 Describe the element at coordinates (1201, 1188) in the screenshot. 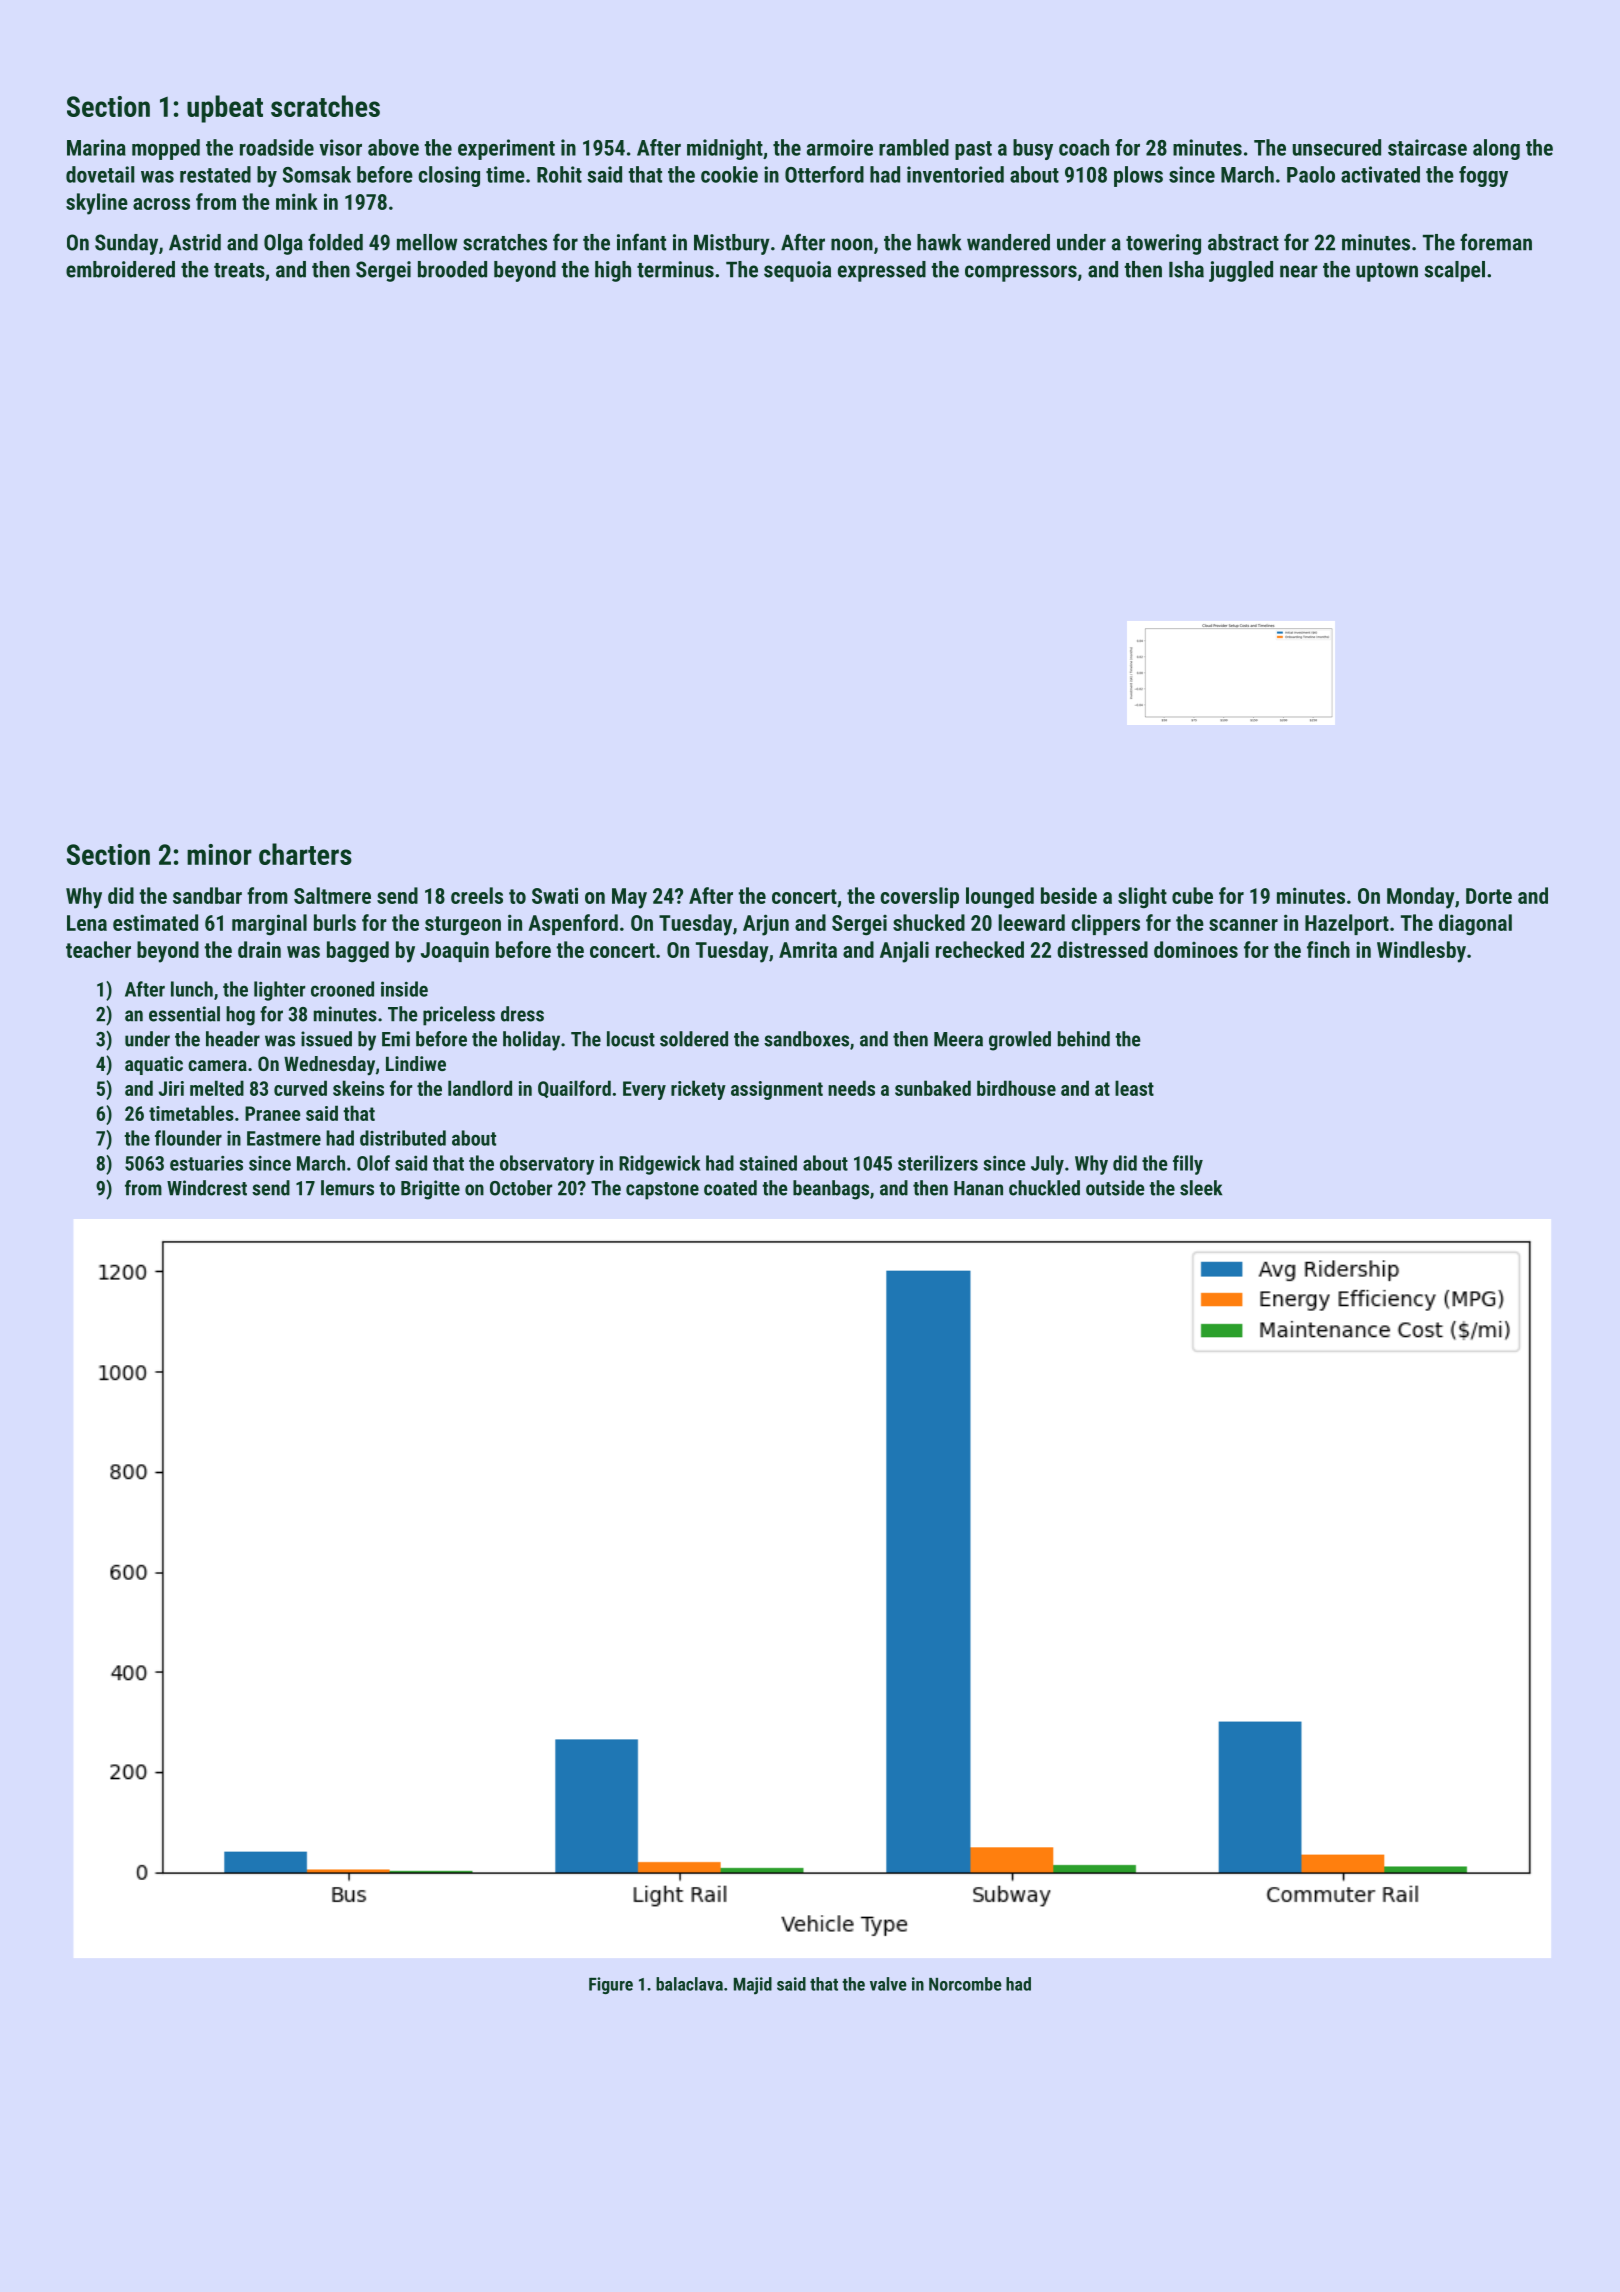

I see `sleek` at that location.
